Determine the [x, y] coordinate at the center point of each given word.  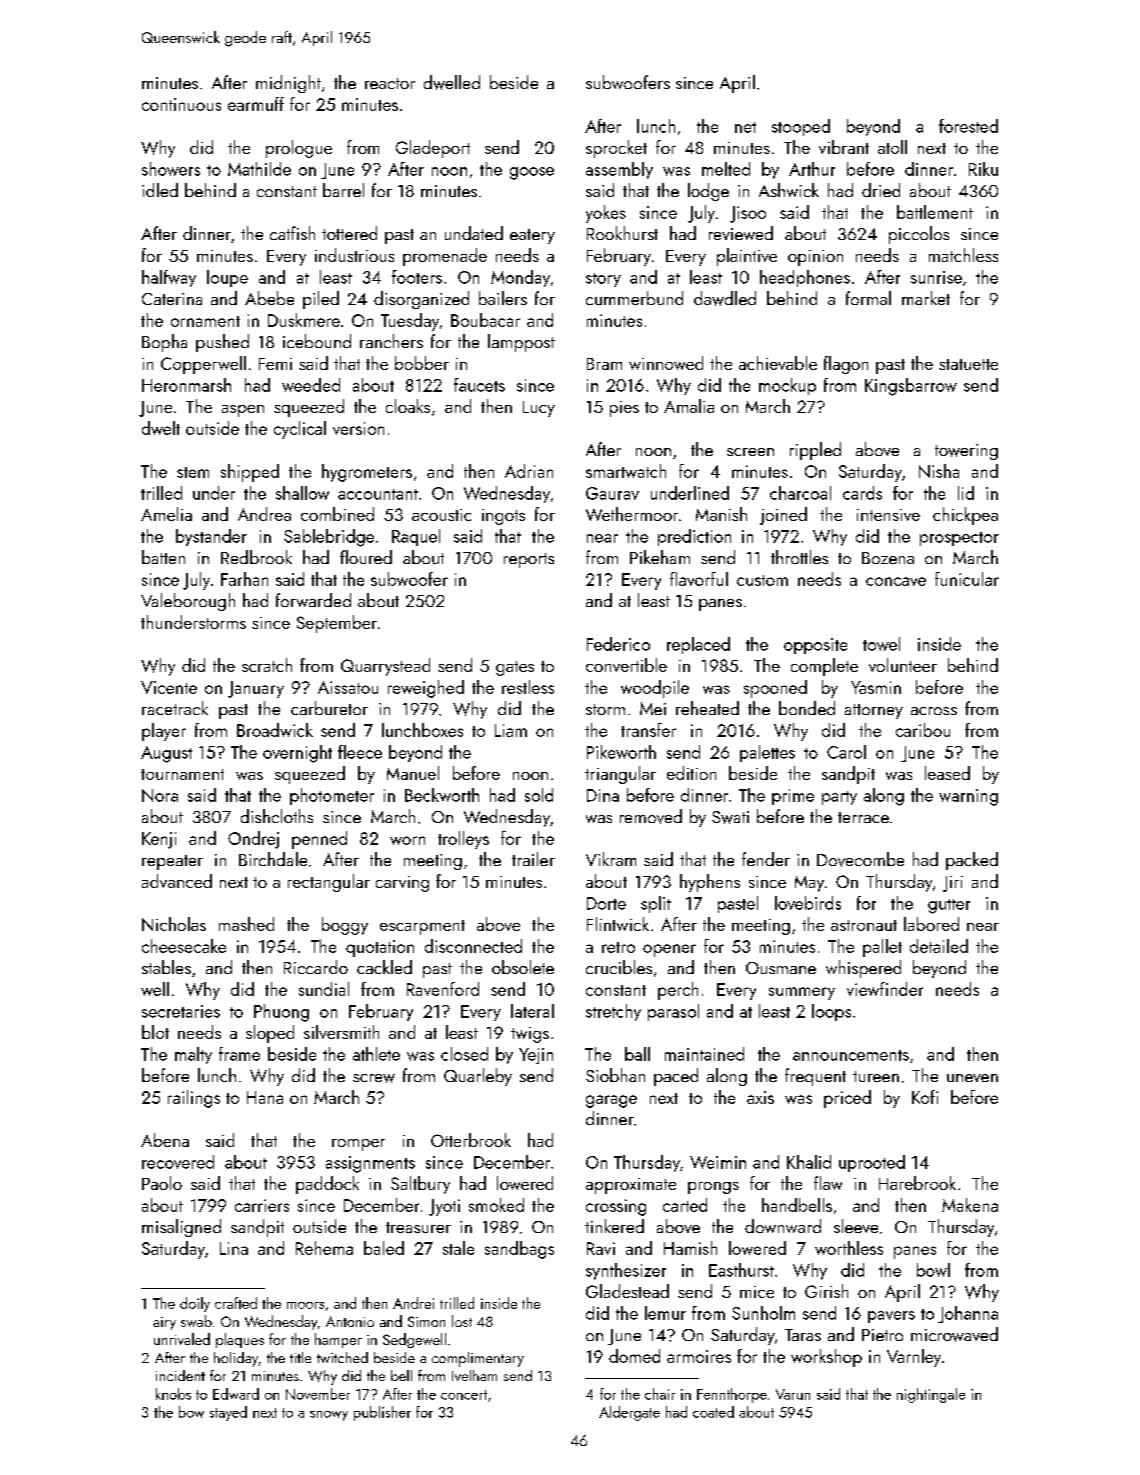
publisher [382, 1413]
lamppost [521, 343]
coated [713, 1412]
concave [896, 581]
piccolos [919, 235]
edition [691, 773]
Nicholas [174, 924]
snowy [329, 1416]
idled [160, 190]
